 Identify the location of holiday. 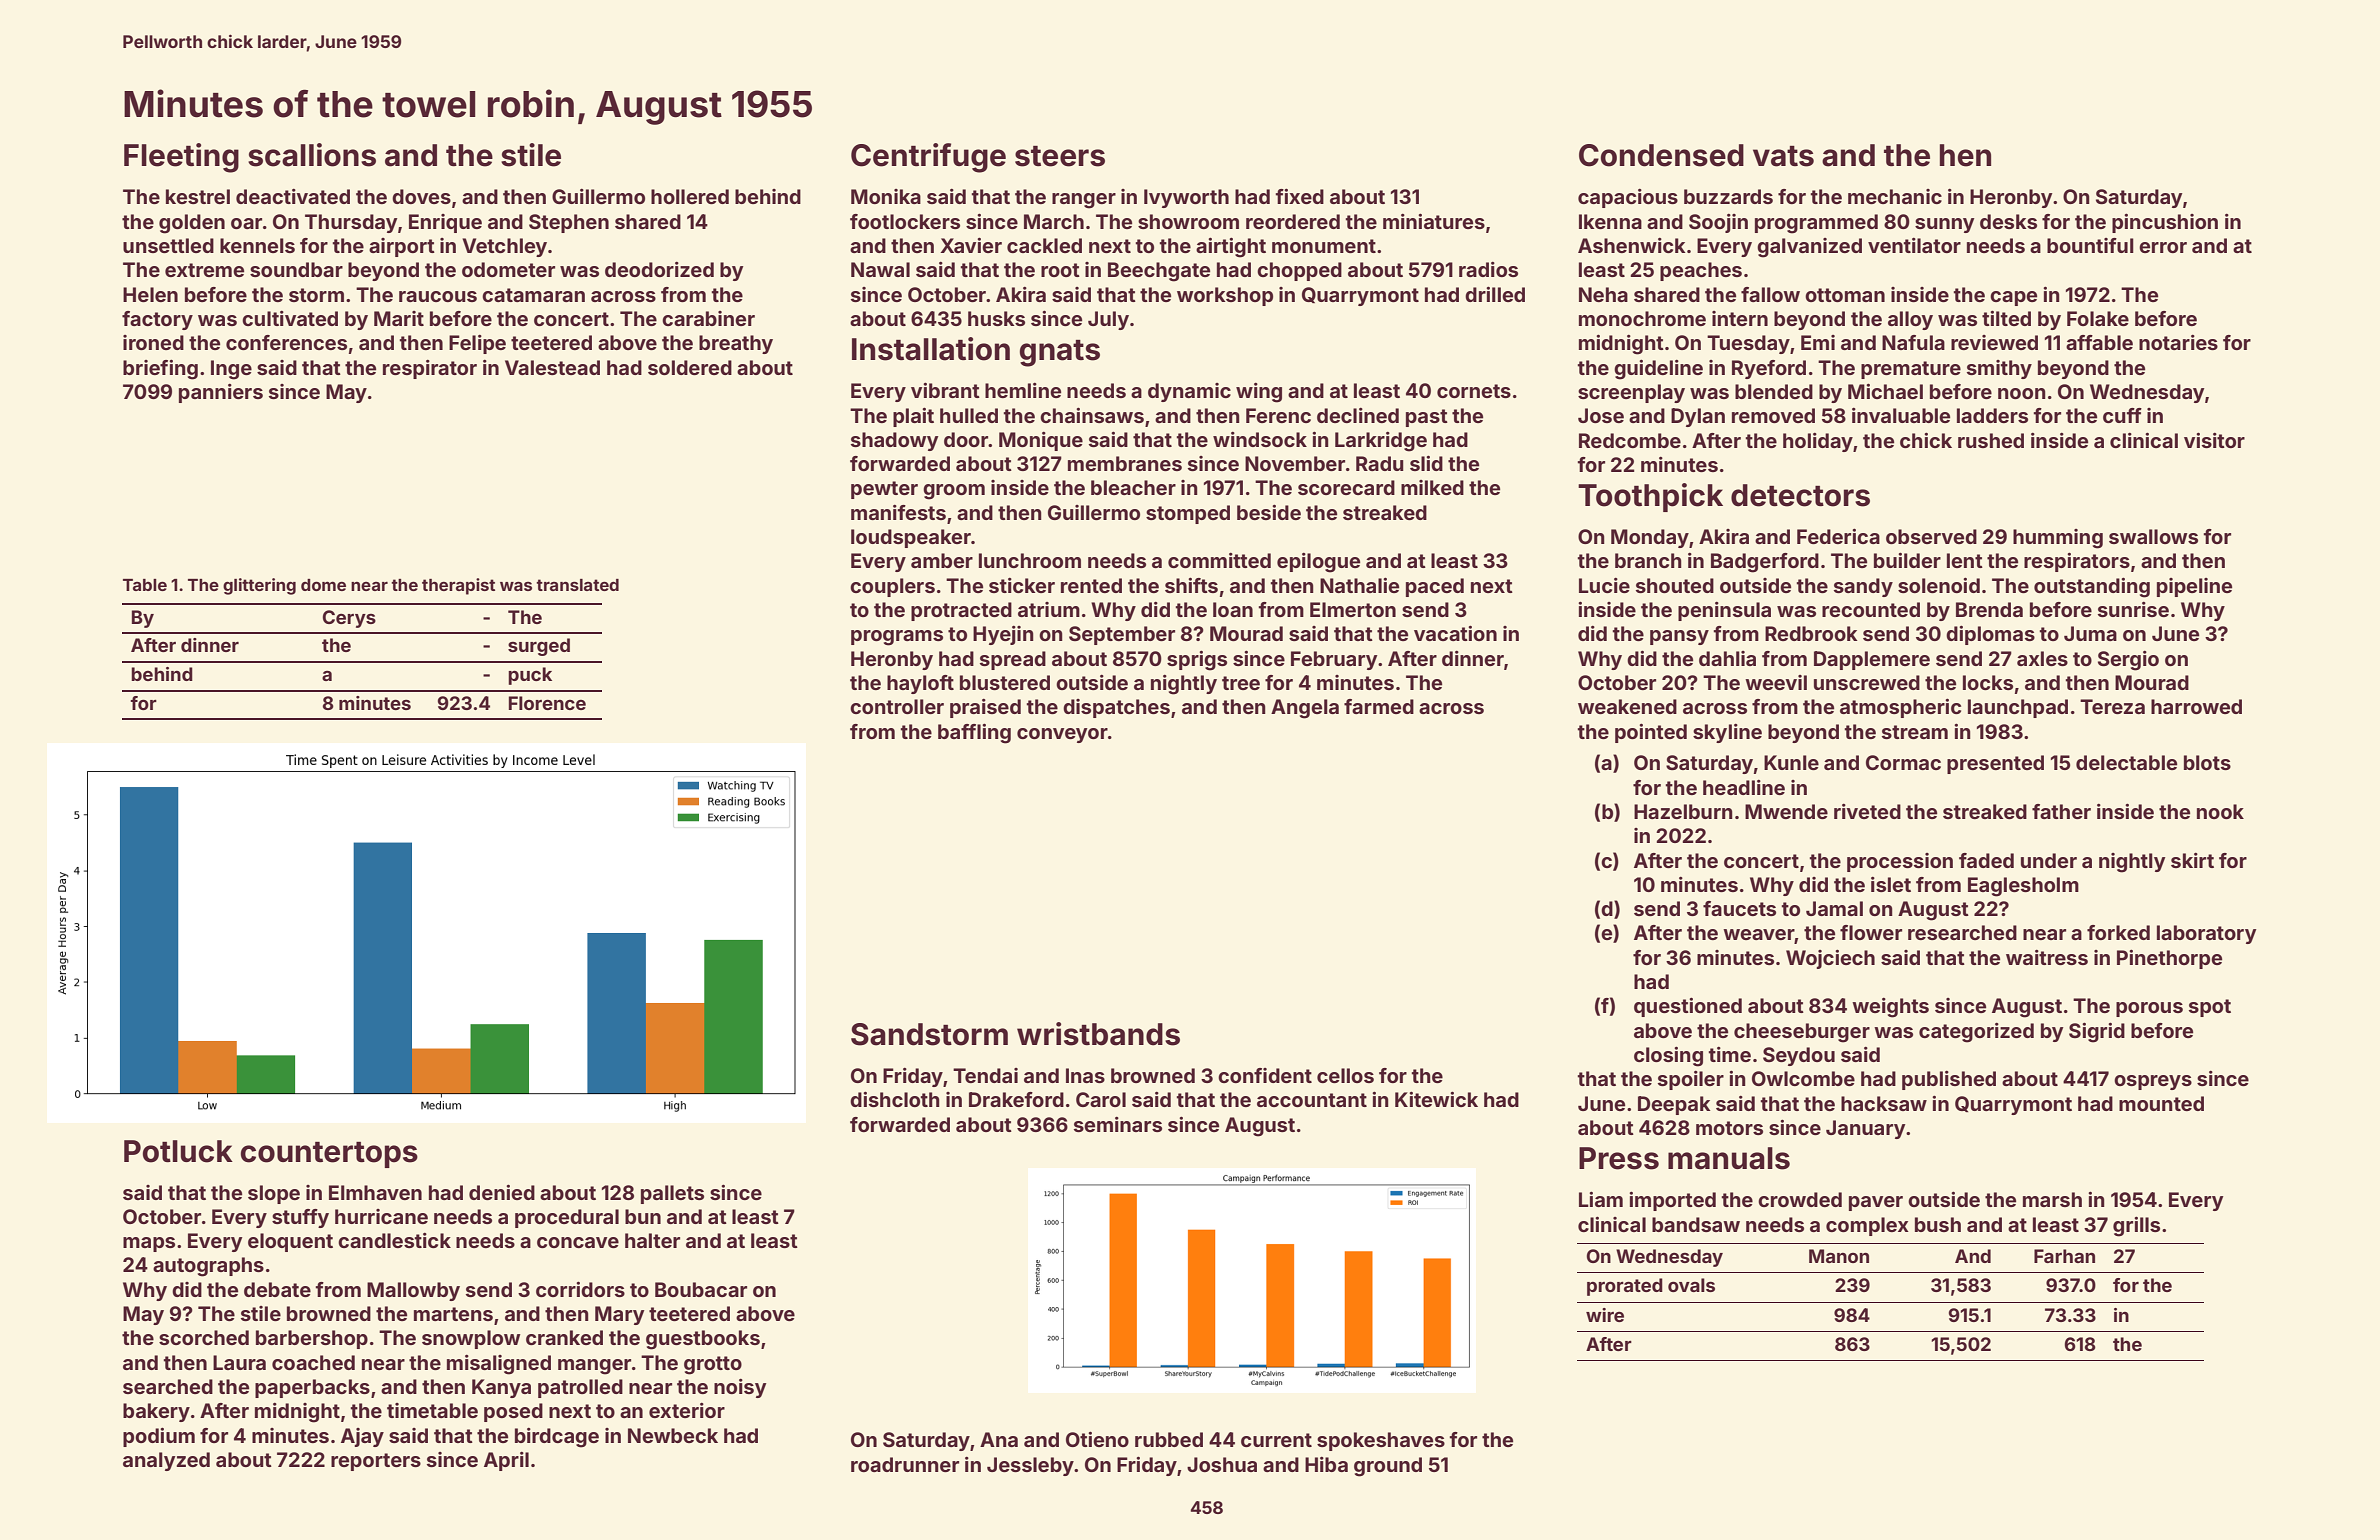
(1818, 442).
